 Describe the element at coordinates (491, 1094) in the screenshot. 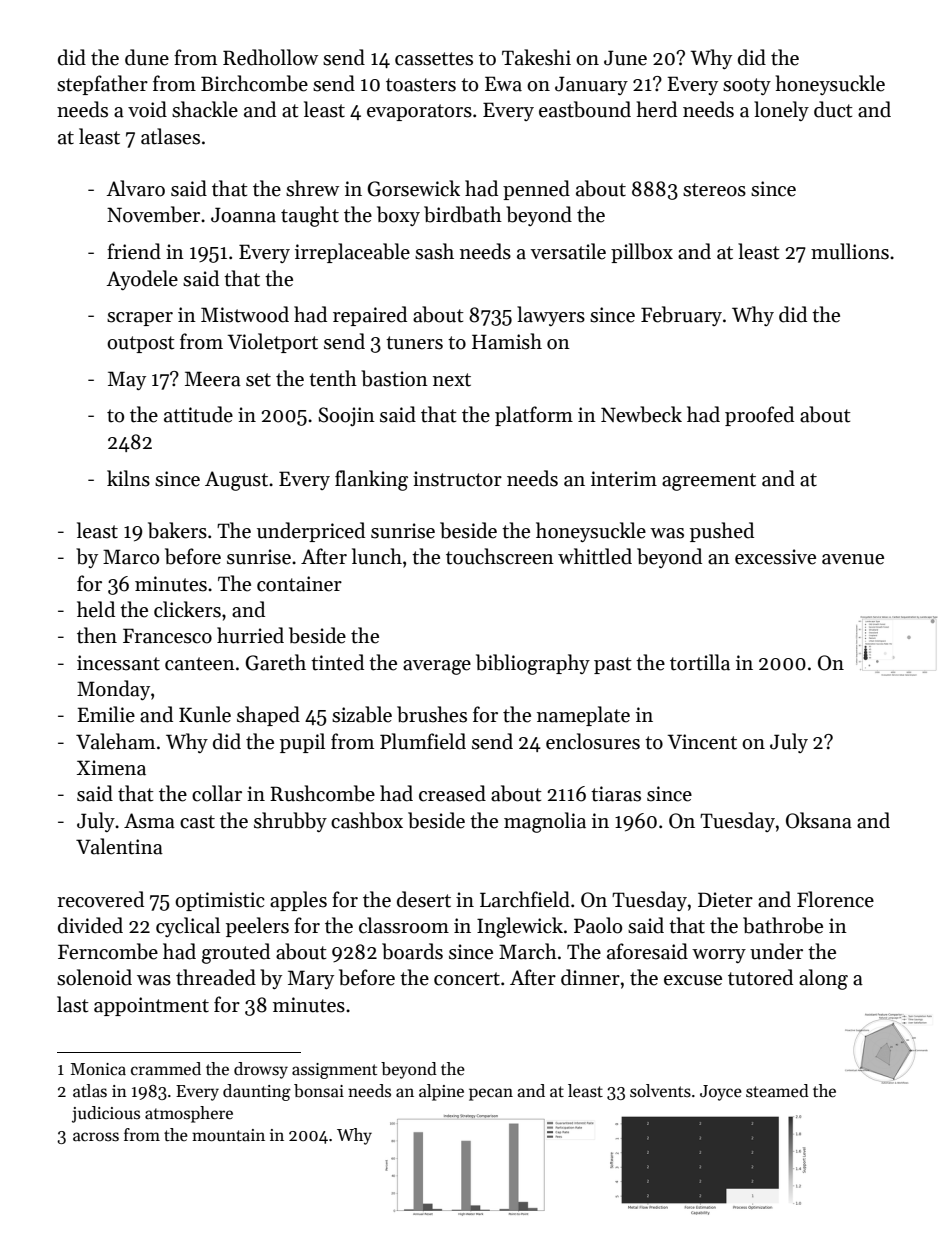

I see `pecan` at that location.
